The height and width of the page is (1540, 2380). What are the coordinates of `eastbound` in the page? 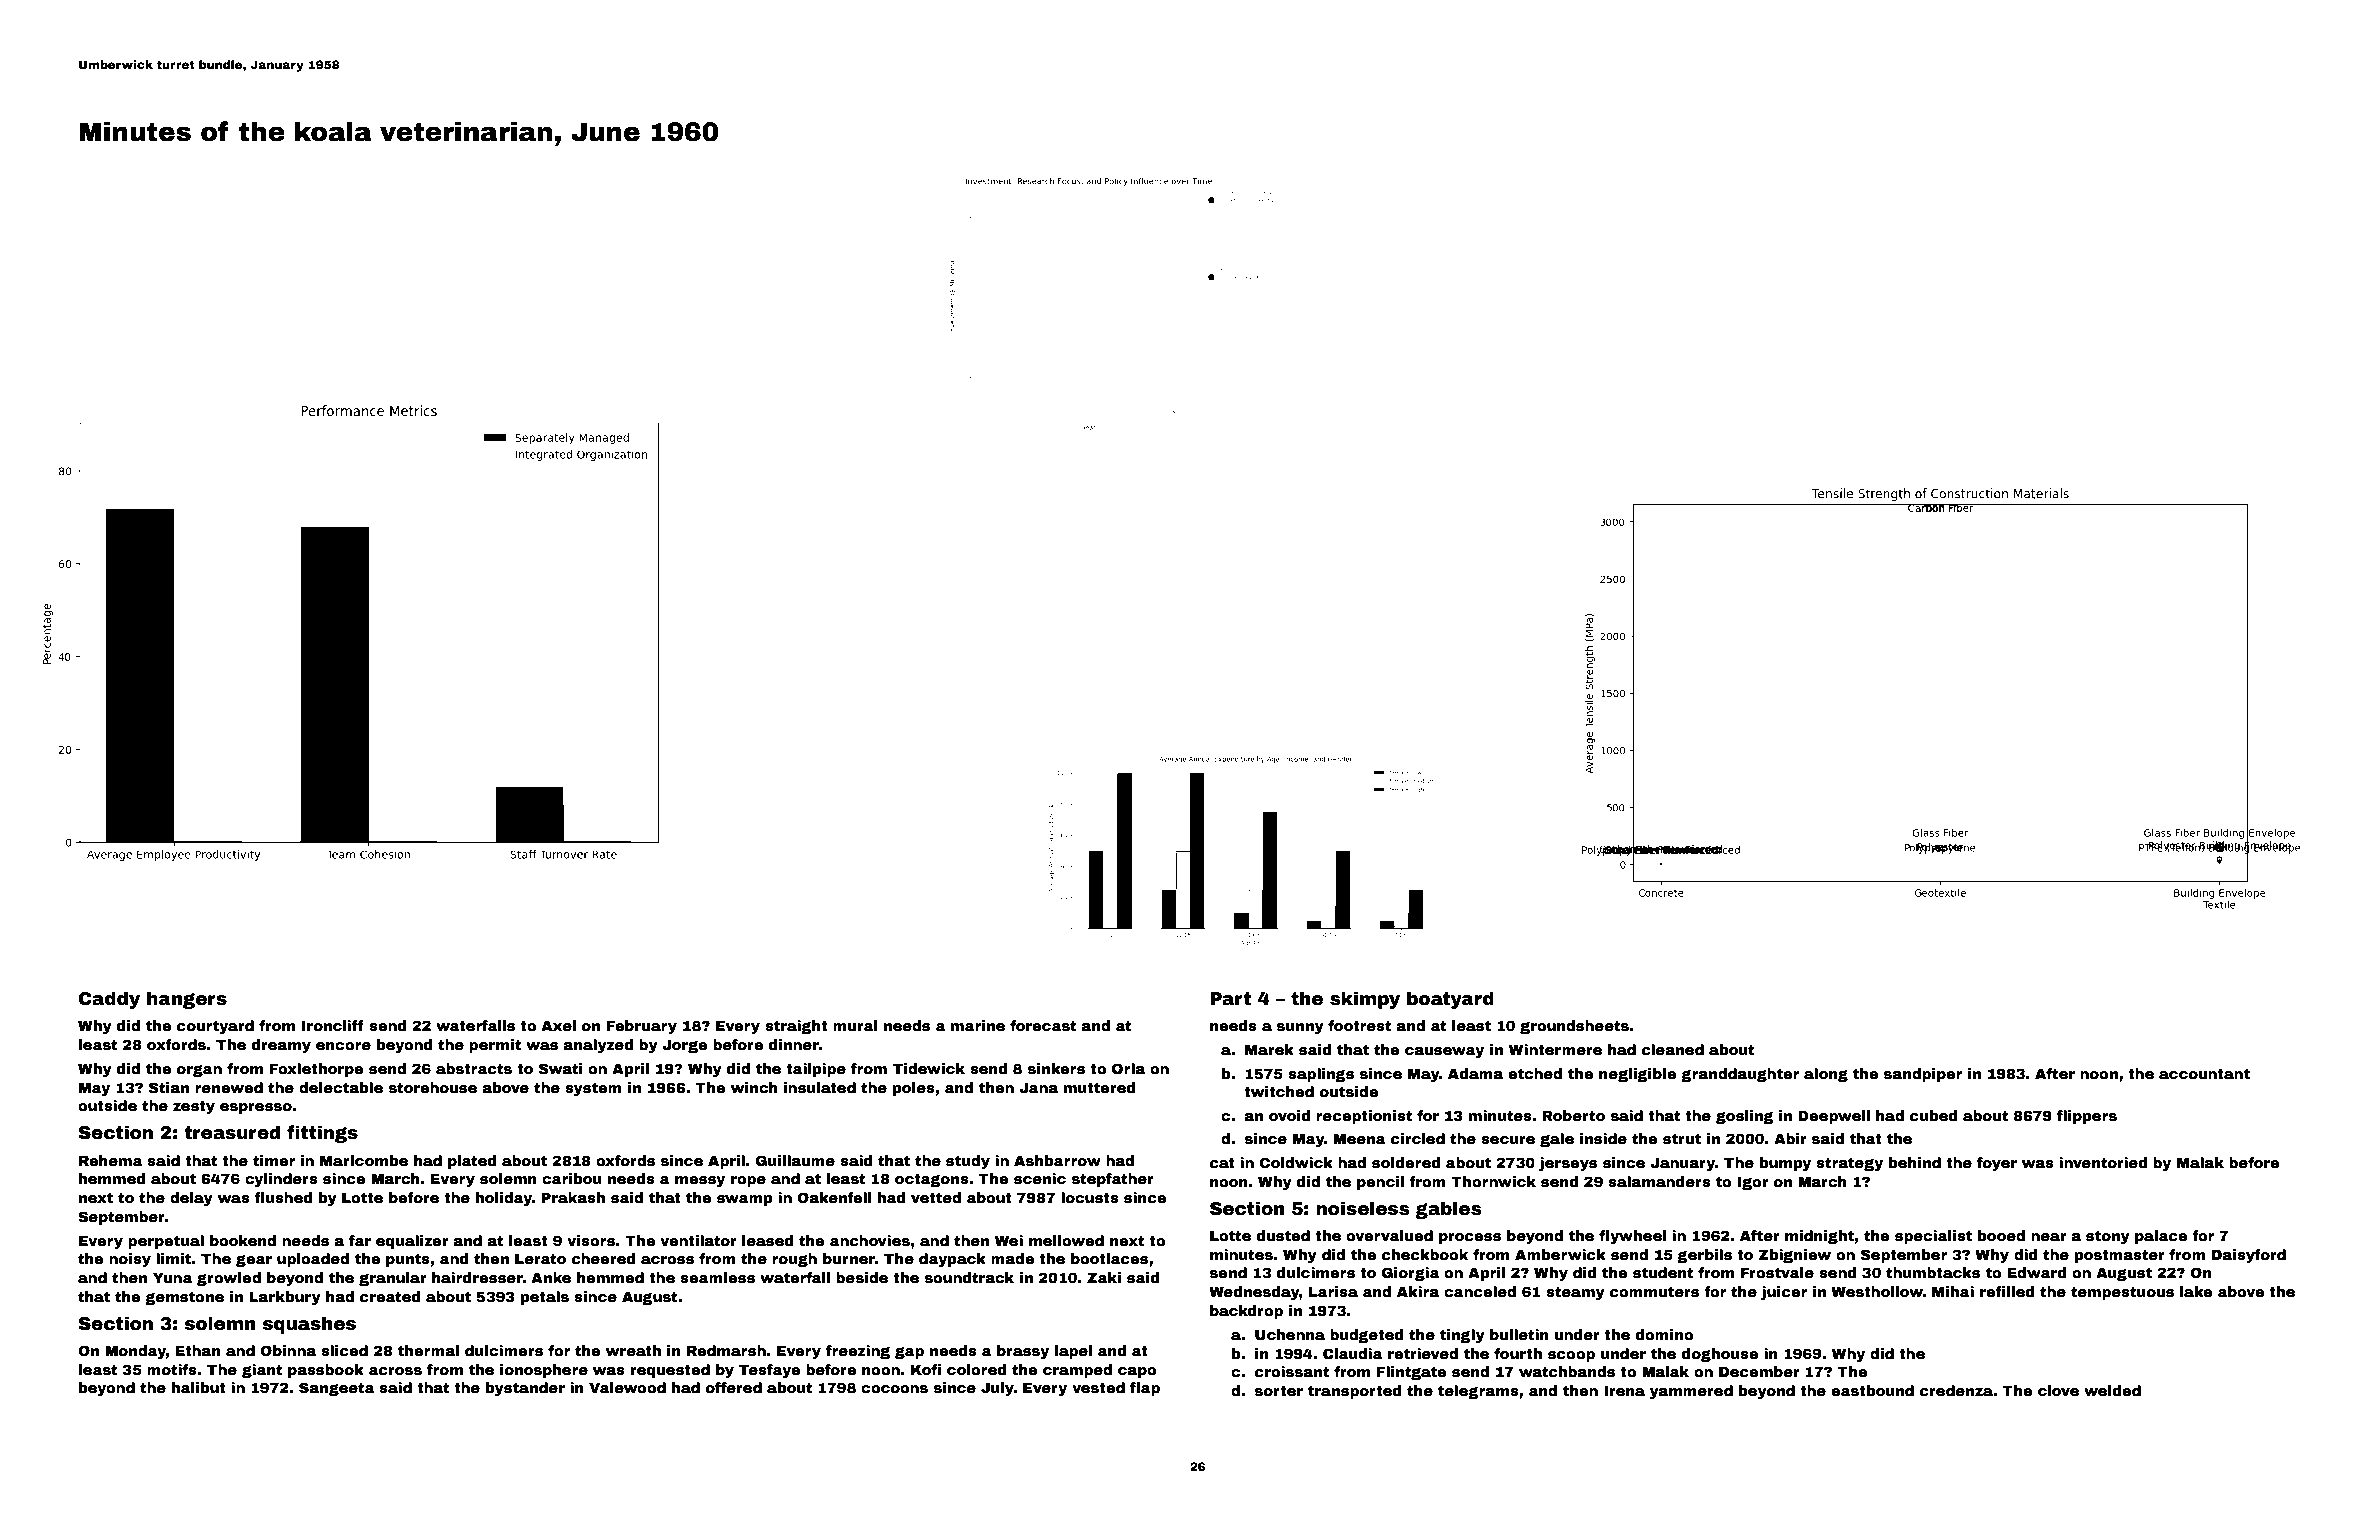 It's located at (1872, 1390).
